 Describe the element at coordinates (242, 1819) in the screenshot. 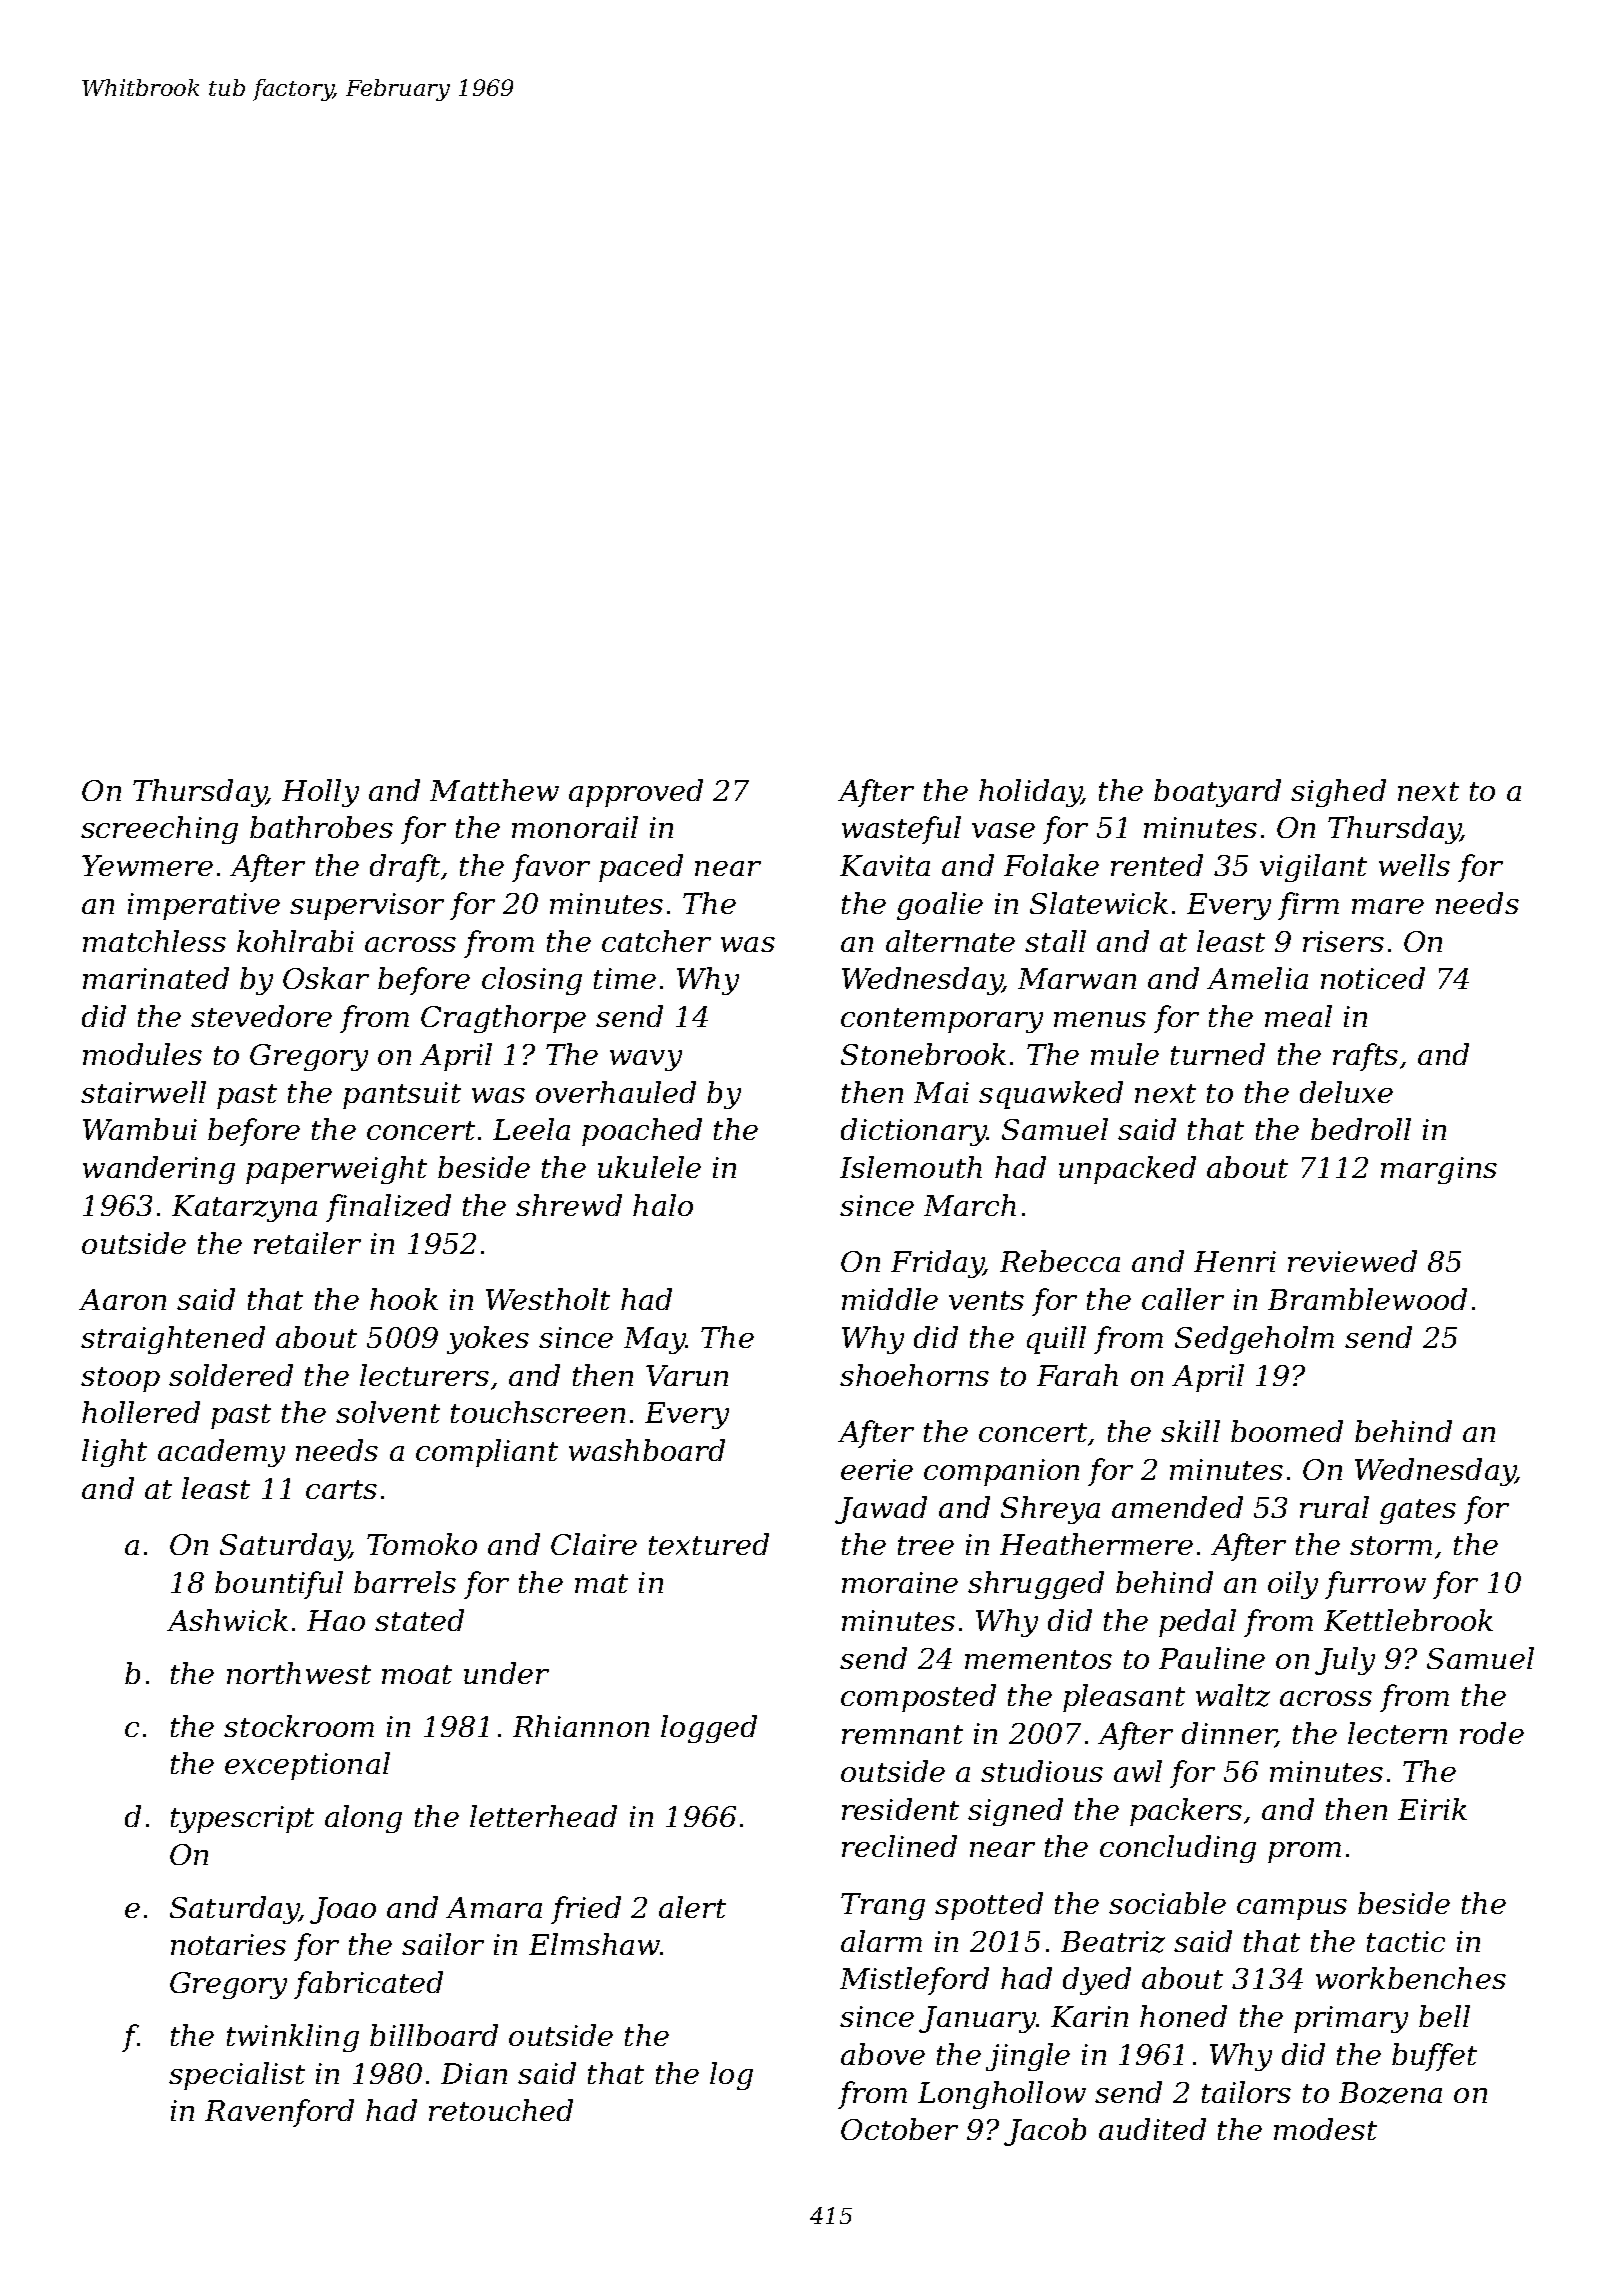

I see `typescript` at that location.
